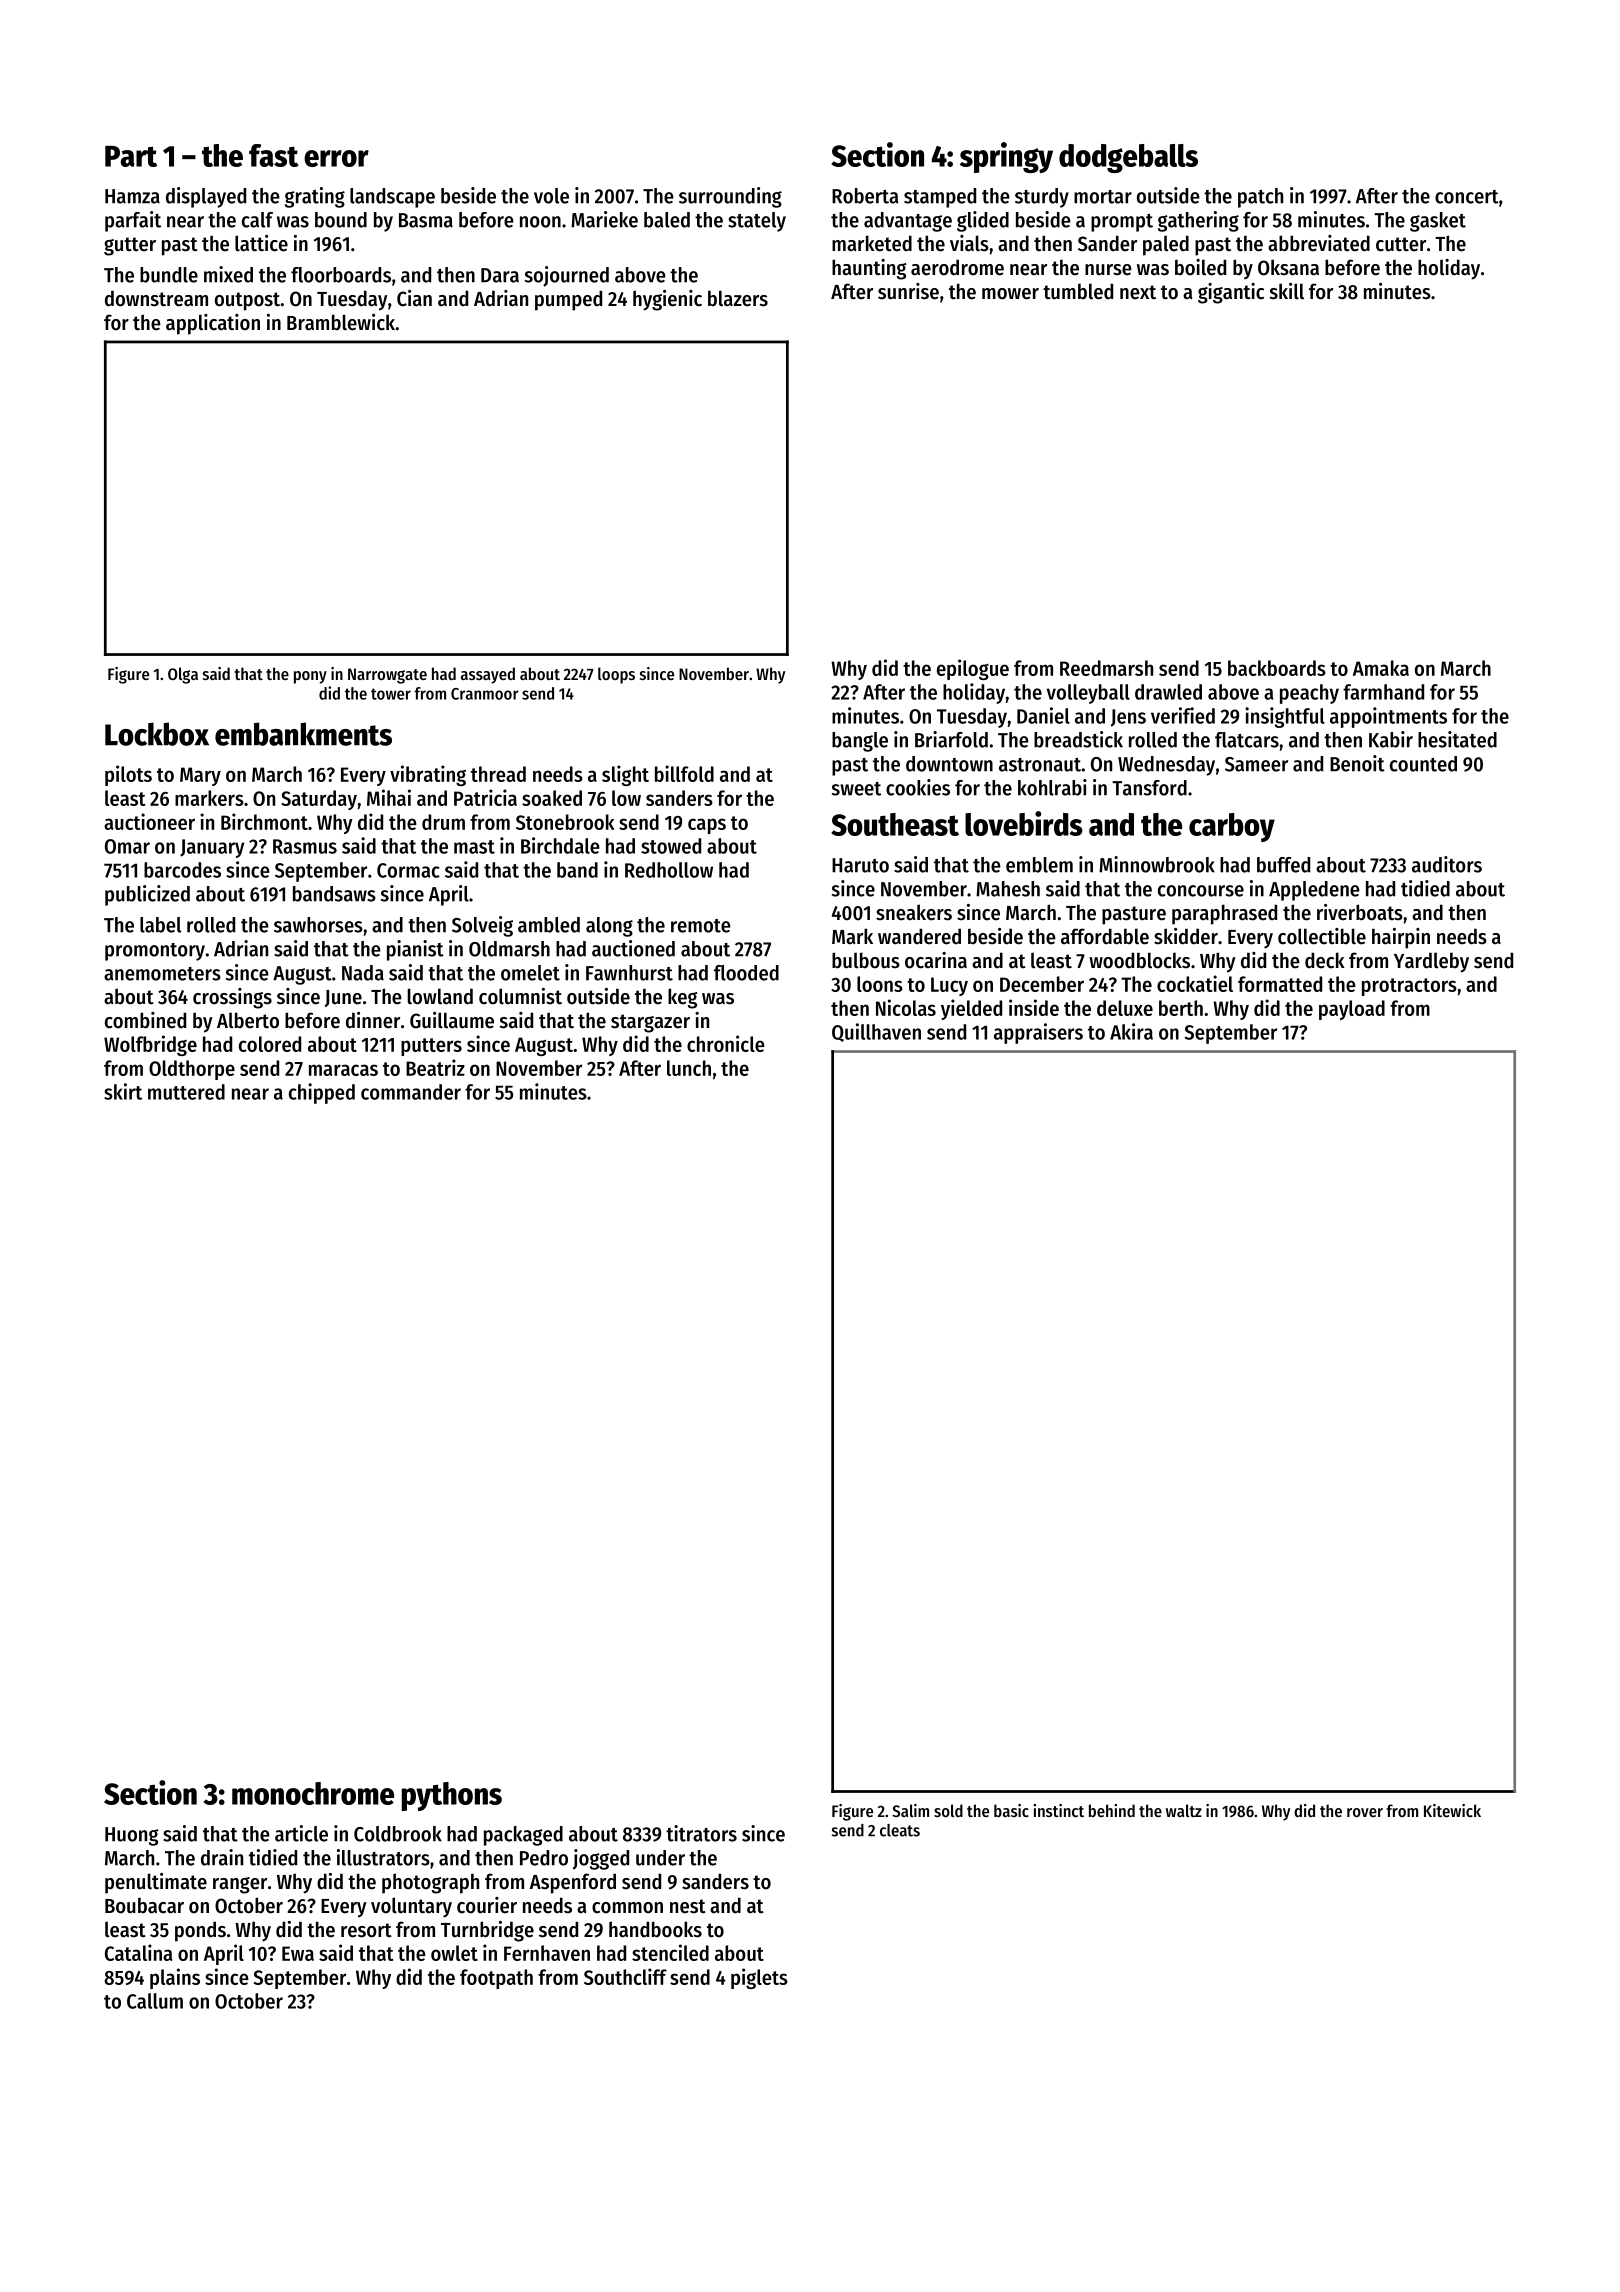 This document has width=1620, height=2292. I want to click on springy, so click(1006, 157).
